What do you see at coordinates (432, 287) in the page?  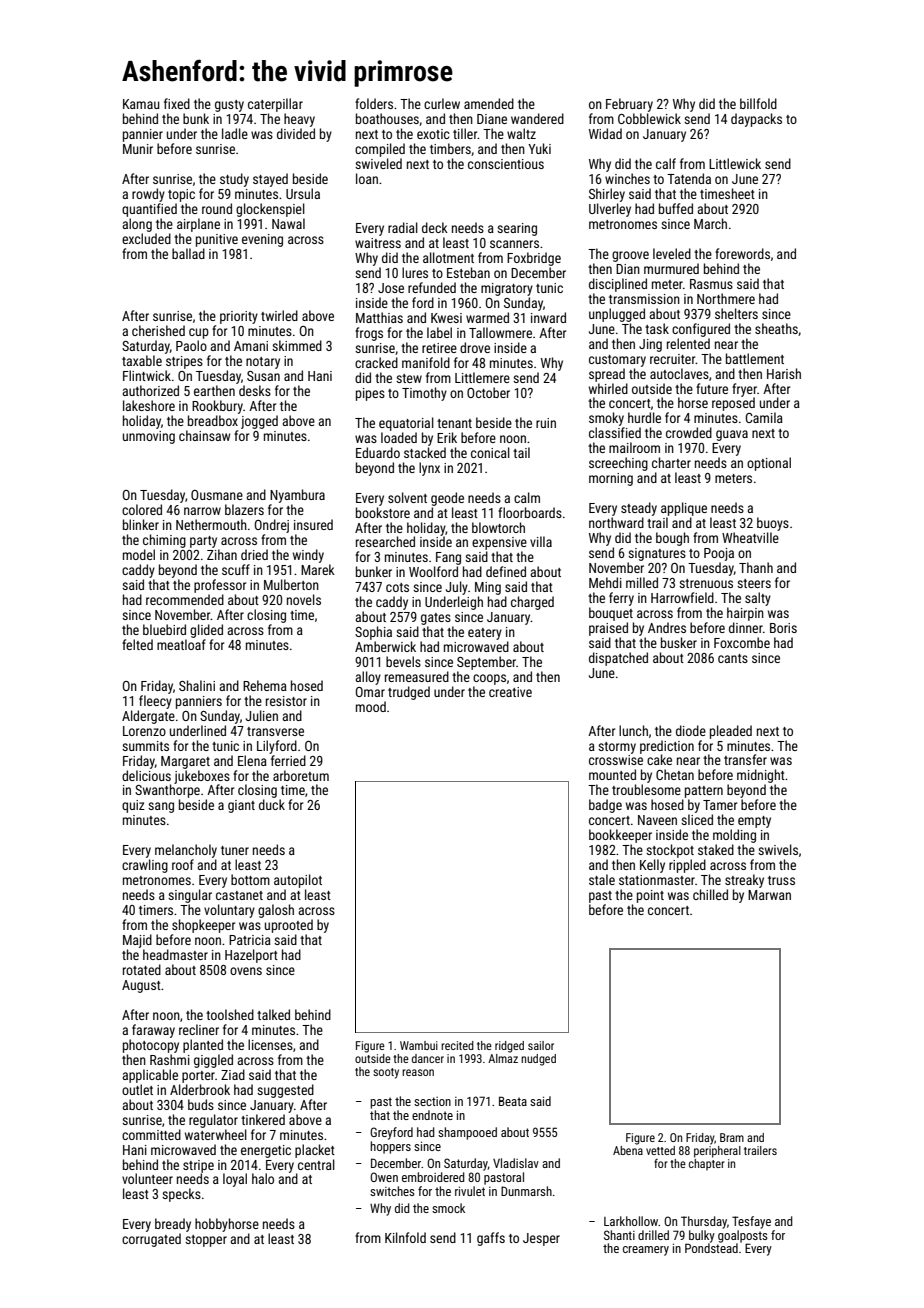 I see `refunded` at bounding box center [432, 287].
